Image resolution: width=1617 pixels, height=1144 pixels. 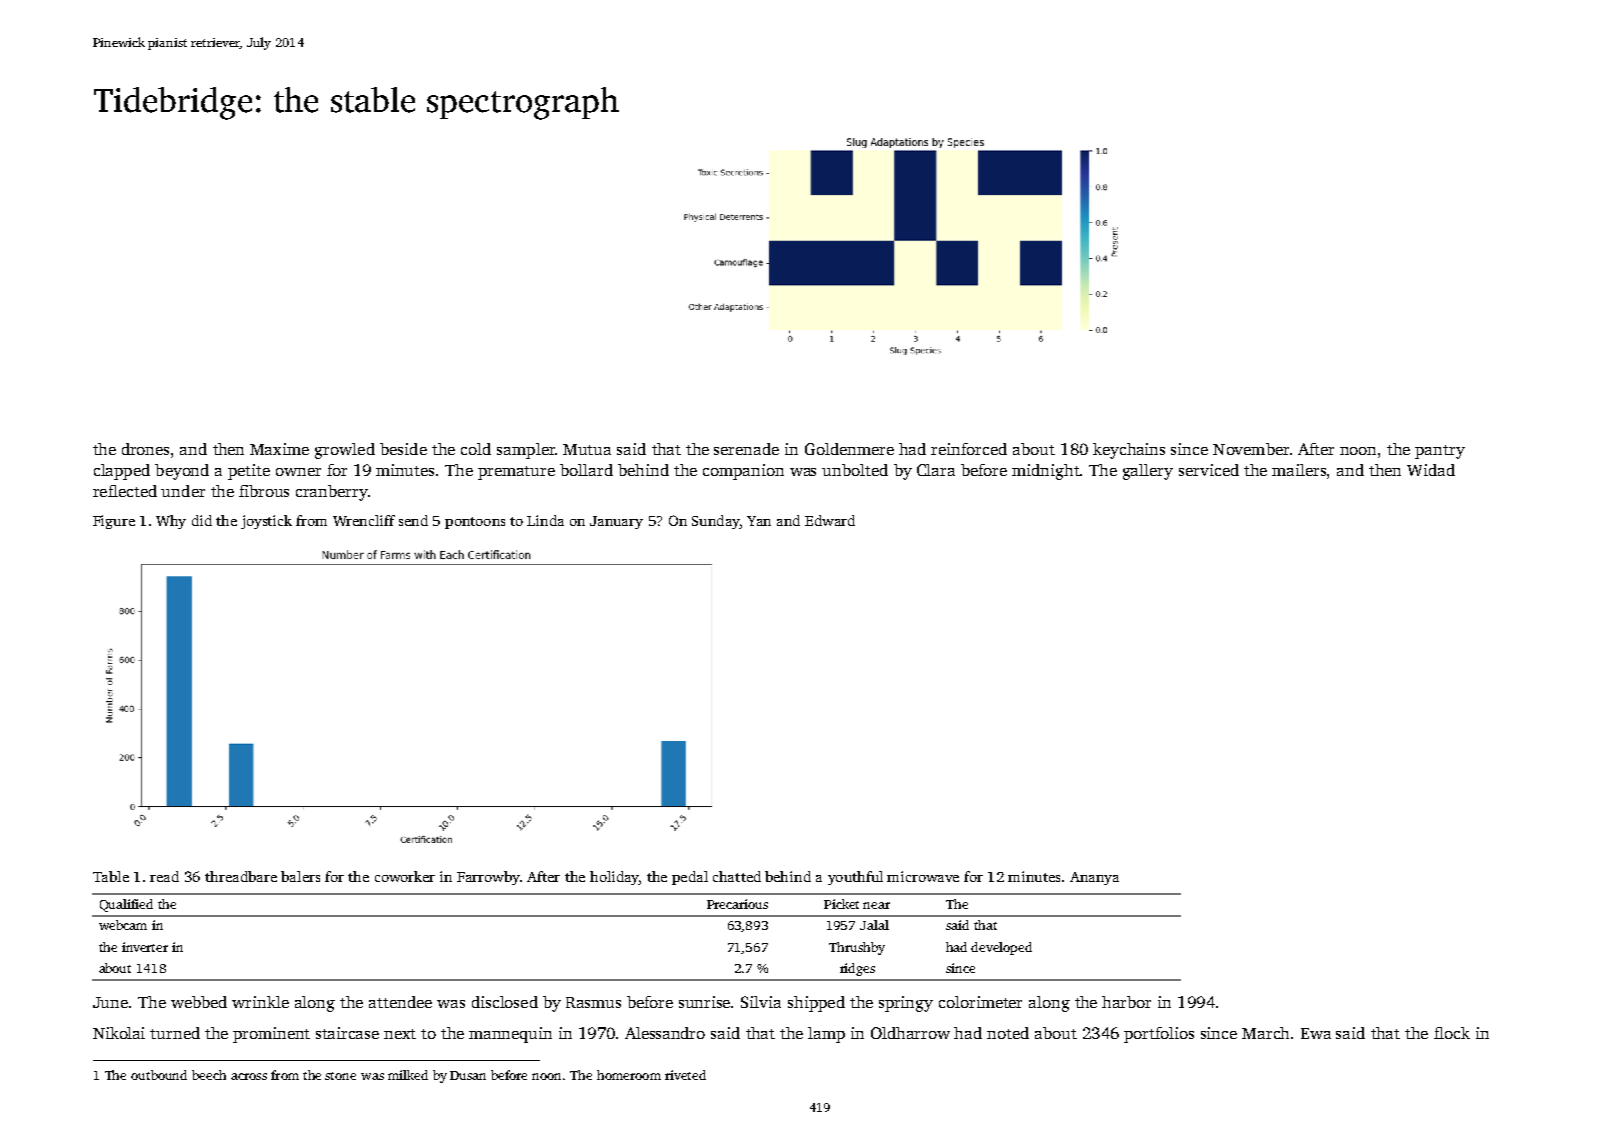 What do you see at coordinates (340, 1076) in the screenshot?
I see `stone` at bounding box center [340, 1076].
